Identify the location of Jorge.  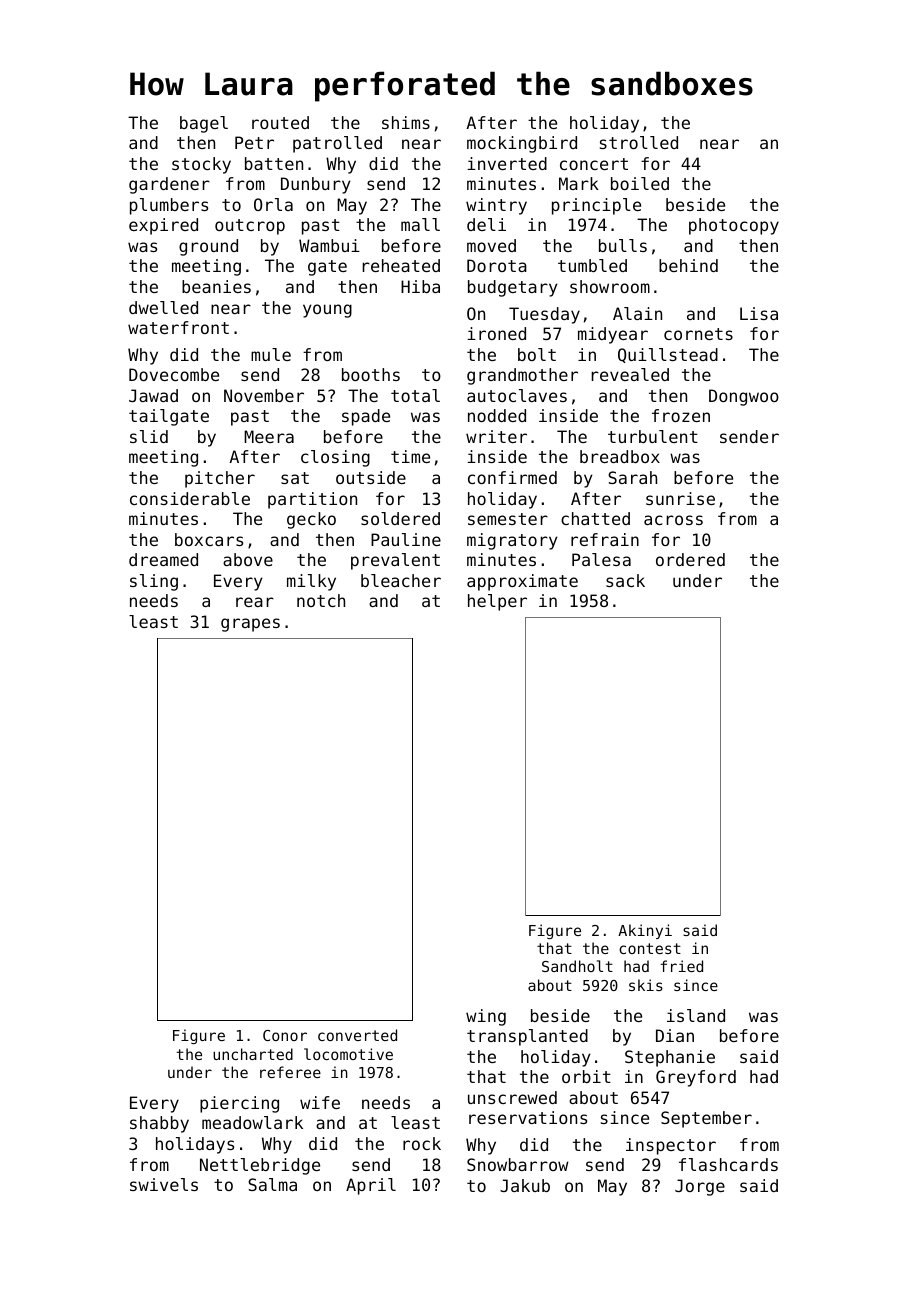
(700, 1187).
